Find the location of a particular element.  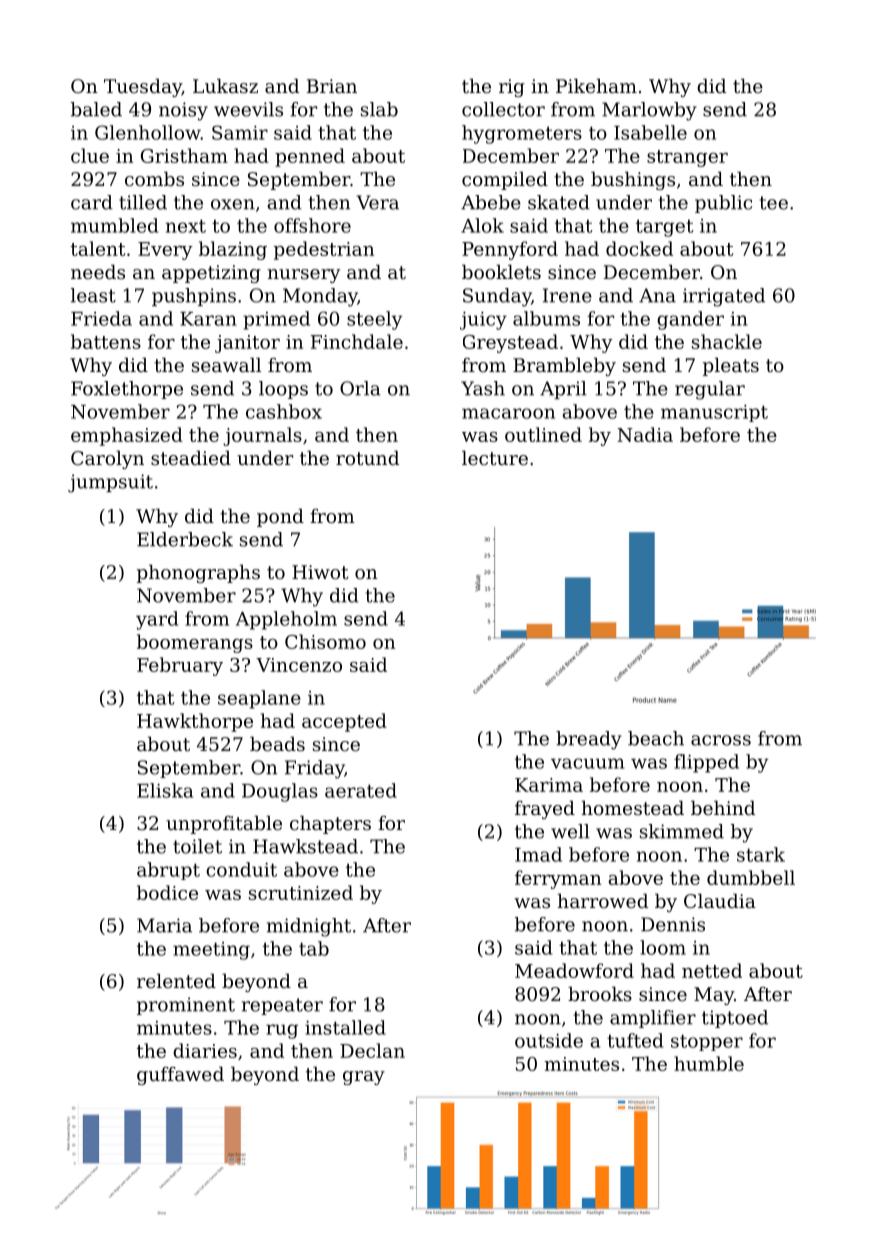

Finchdale is located at coordinates (357, 341).
